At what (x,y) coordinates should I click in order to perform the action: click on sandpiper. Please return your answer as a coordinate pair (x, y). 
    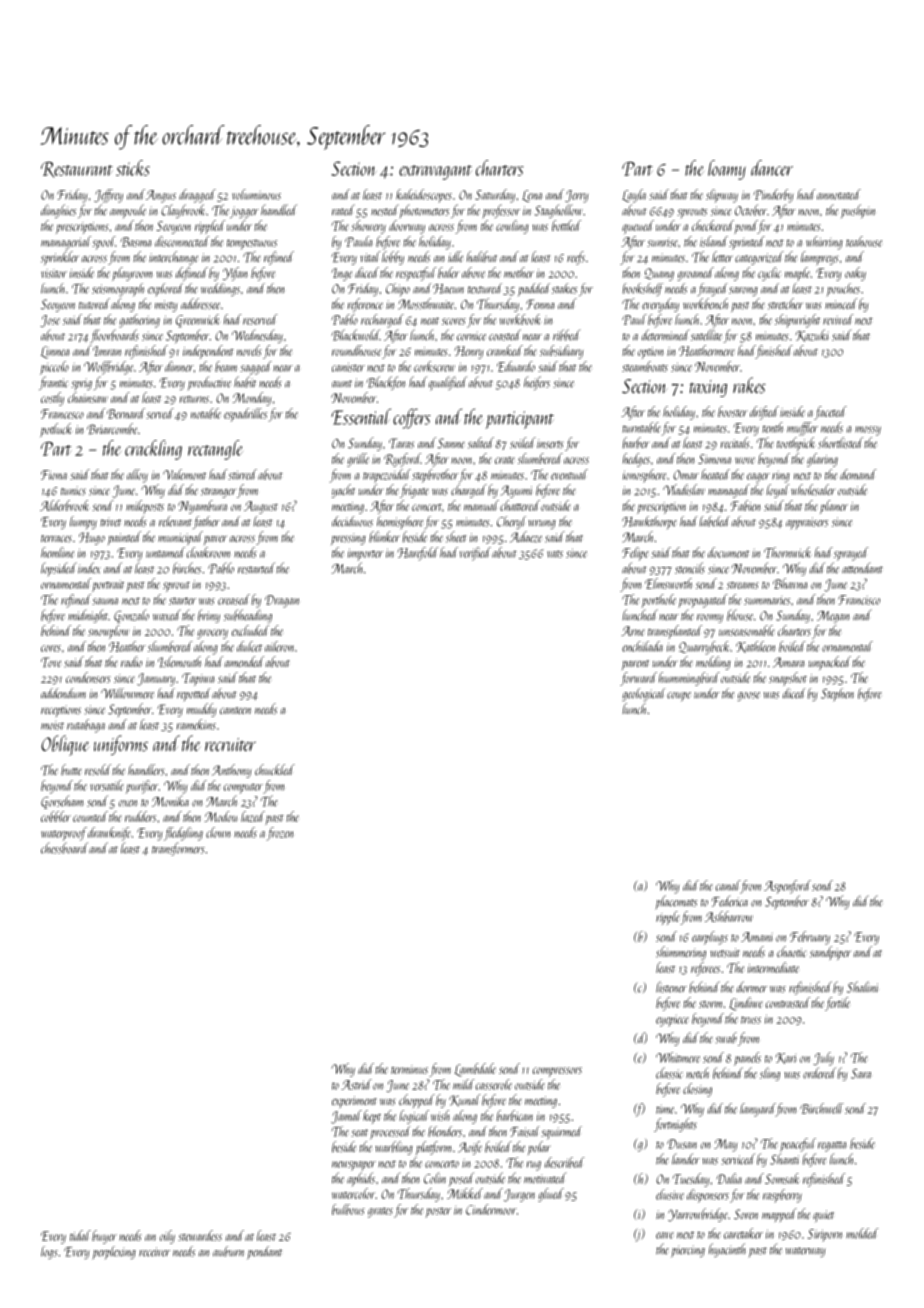
    Looking at the image, I should click on (830, 953).
